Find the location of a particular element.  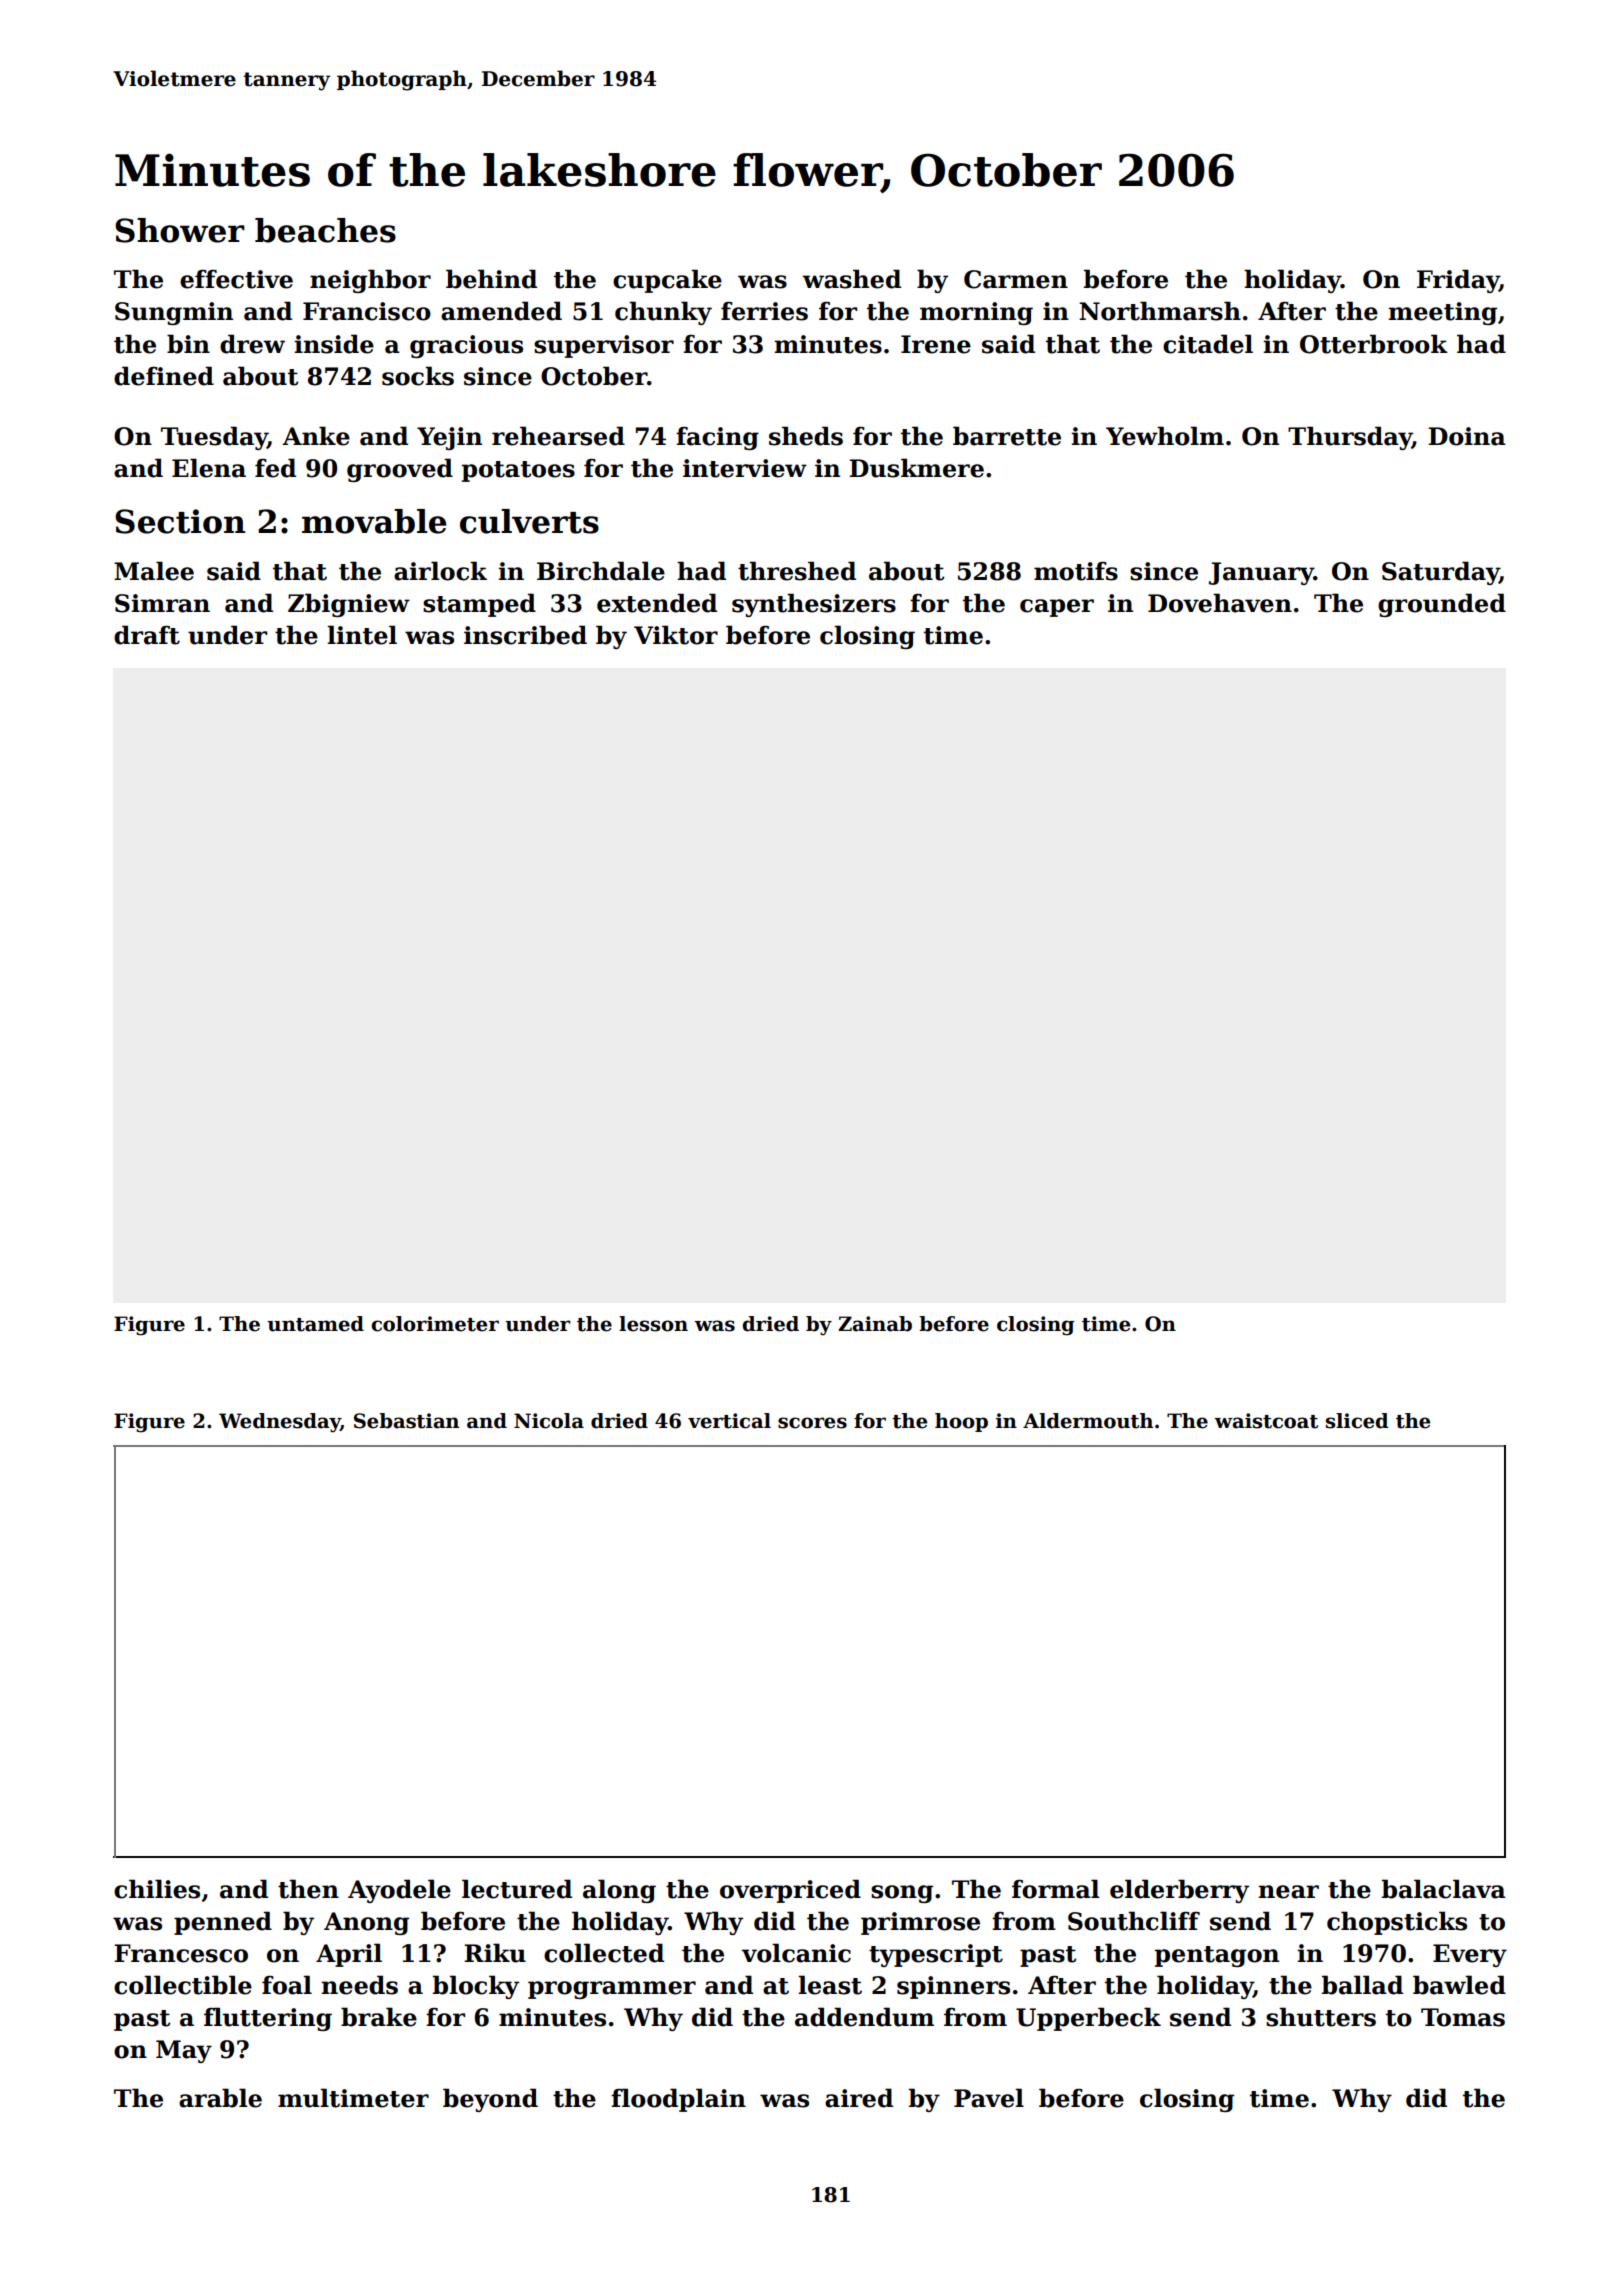

Dovehaven is located at coordinates (1220, 603).
